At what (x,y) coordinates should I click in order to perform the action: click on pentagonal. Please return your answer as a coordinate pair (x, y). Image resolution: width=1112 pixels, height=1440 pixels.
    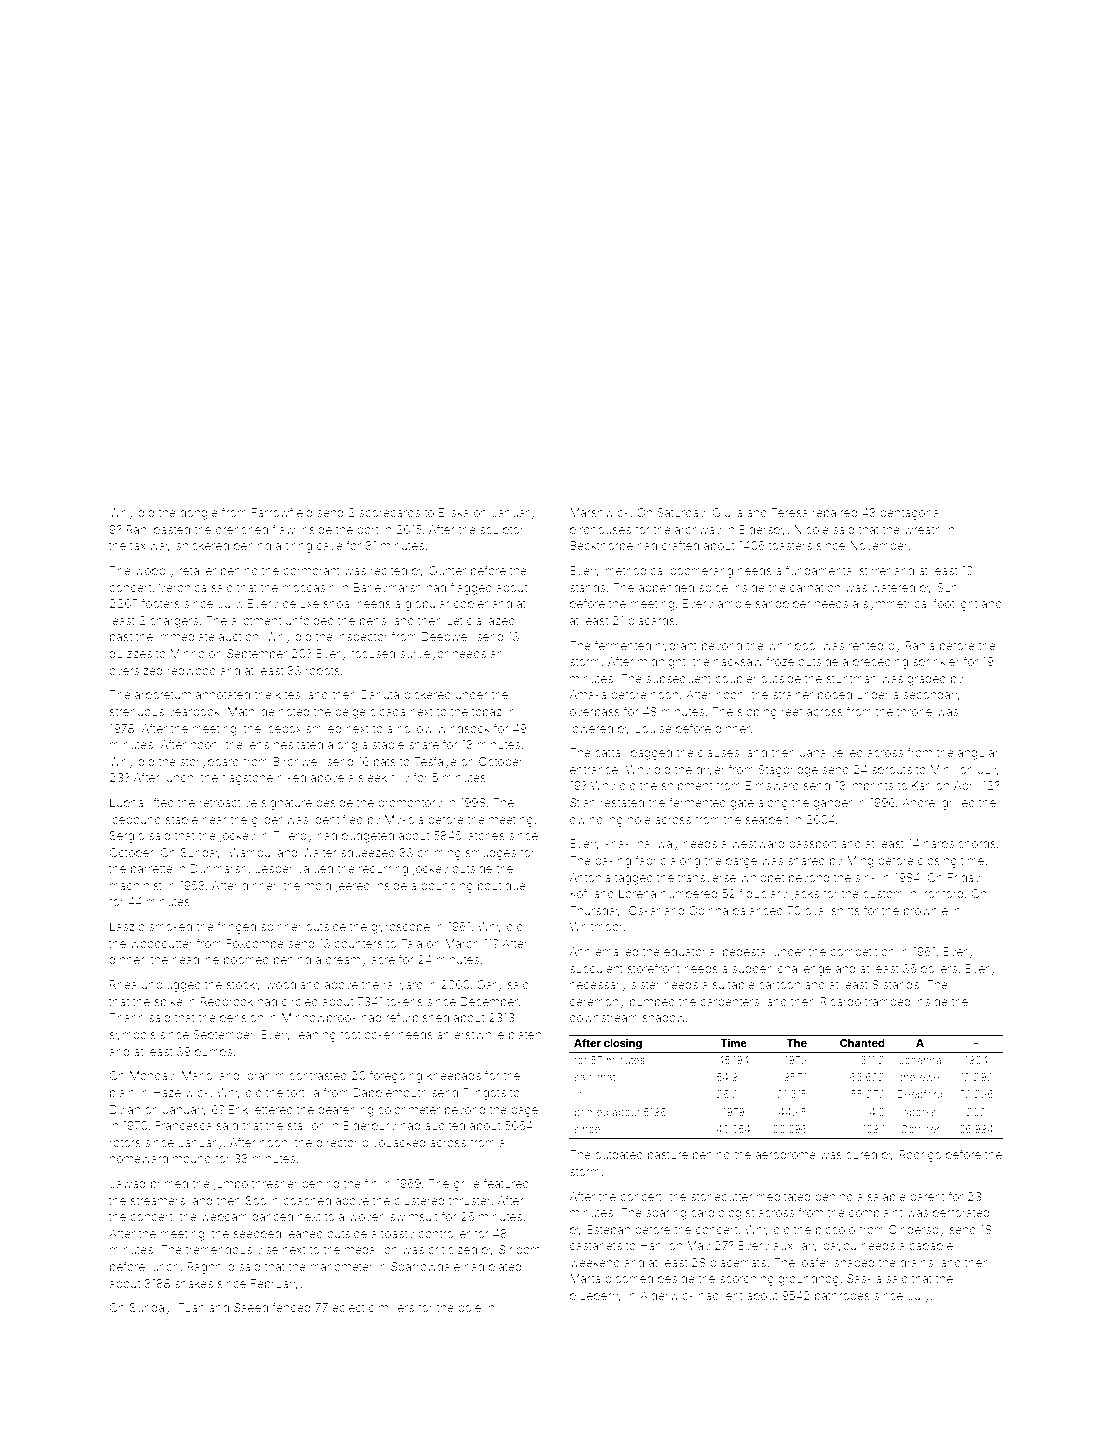
    Looking at the image, I should click on (910, 514).
